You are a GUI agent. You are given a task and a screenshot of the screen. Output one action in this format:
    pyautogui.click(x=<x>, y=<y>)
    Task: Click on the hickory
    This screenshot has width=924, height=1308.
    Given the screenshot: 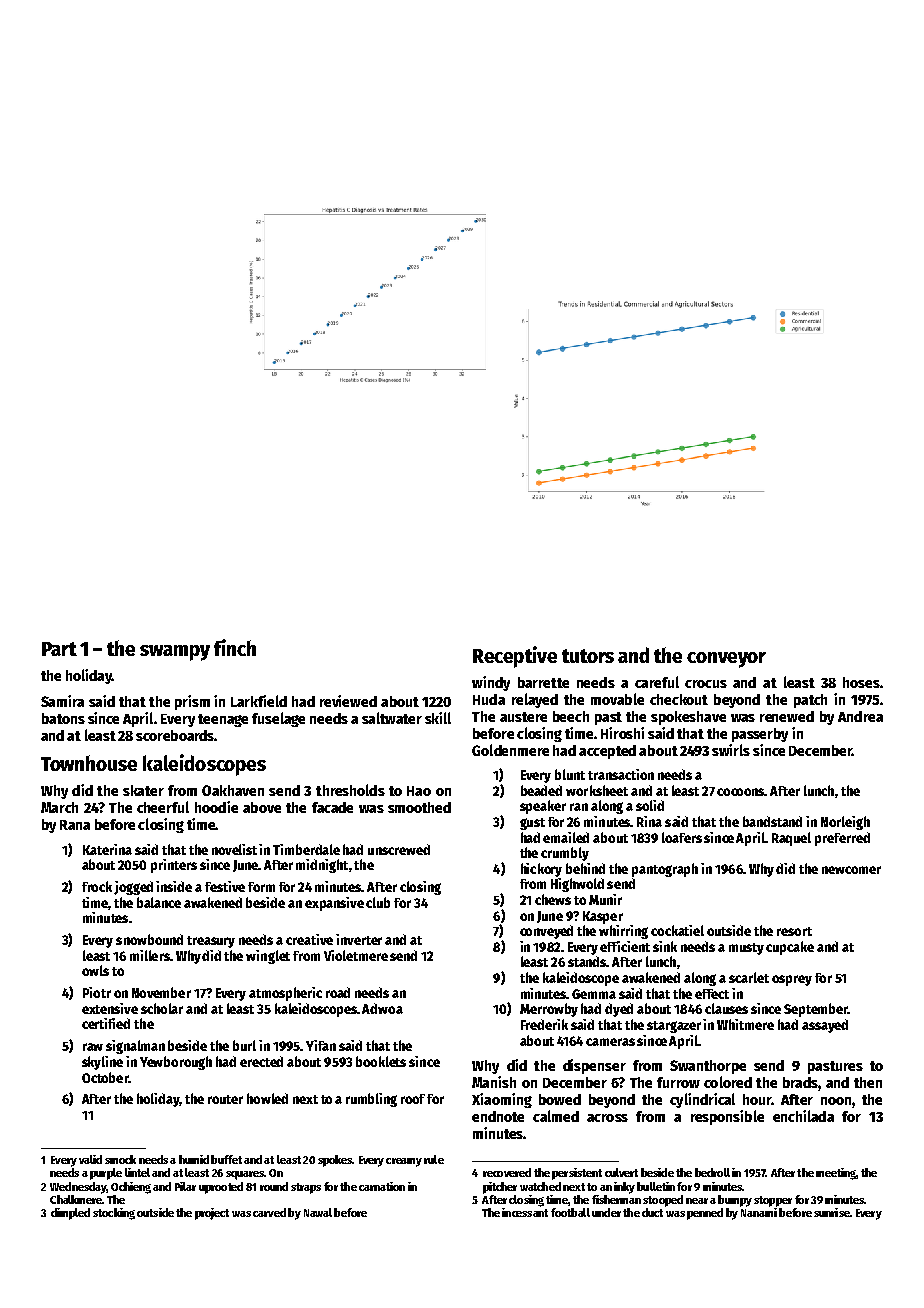 What is the action you would take?
    pyautogui.click(x=541, y=870)
